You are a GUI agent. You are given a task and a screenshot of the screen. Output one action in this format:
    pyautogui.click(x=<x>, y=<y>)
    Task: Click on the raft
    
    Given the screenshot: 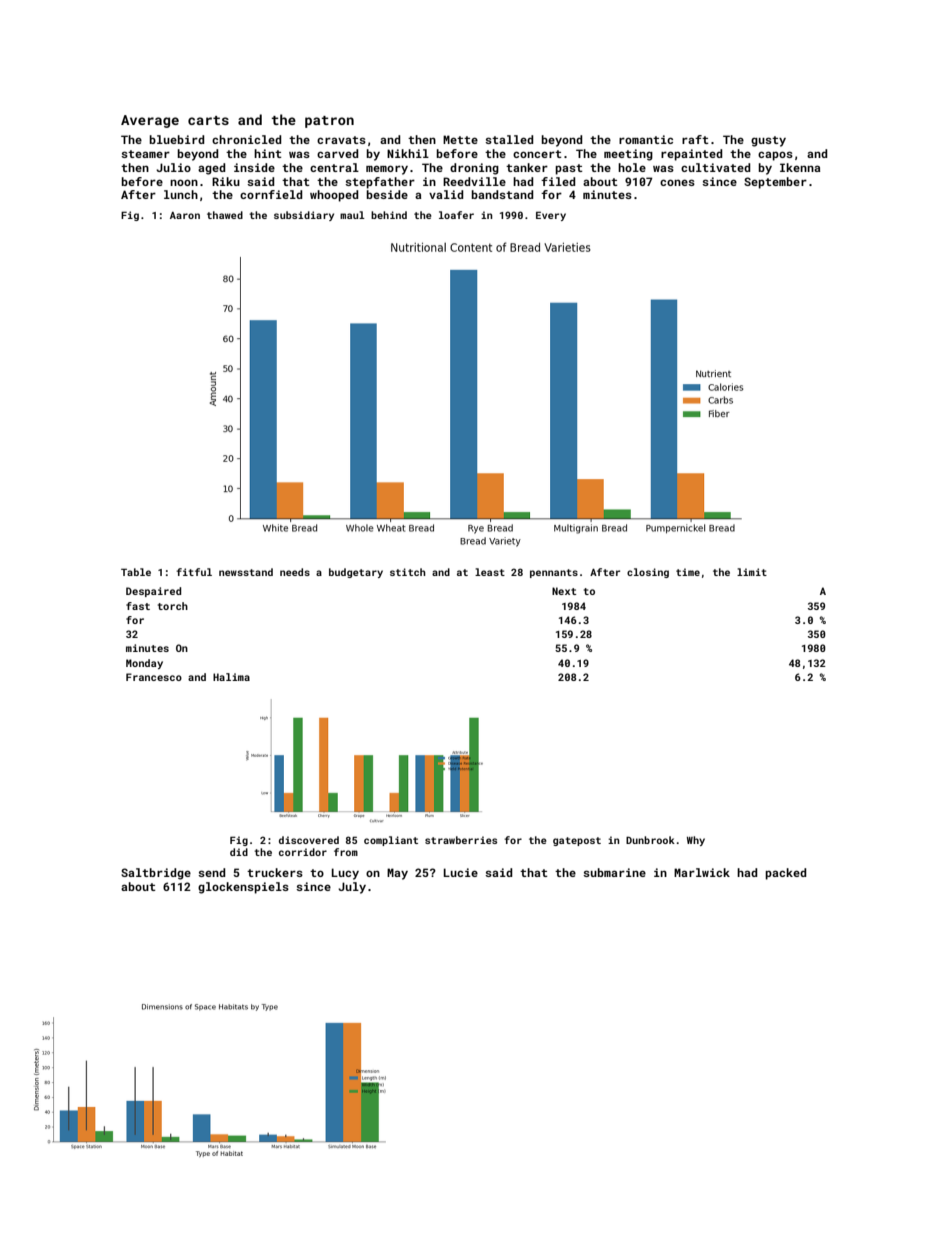 What is the action you would take?
    pyautogui.click(x=695, y=139)
